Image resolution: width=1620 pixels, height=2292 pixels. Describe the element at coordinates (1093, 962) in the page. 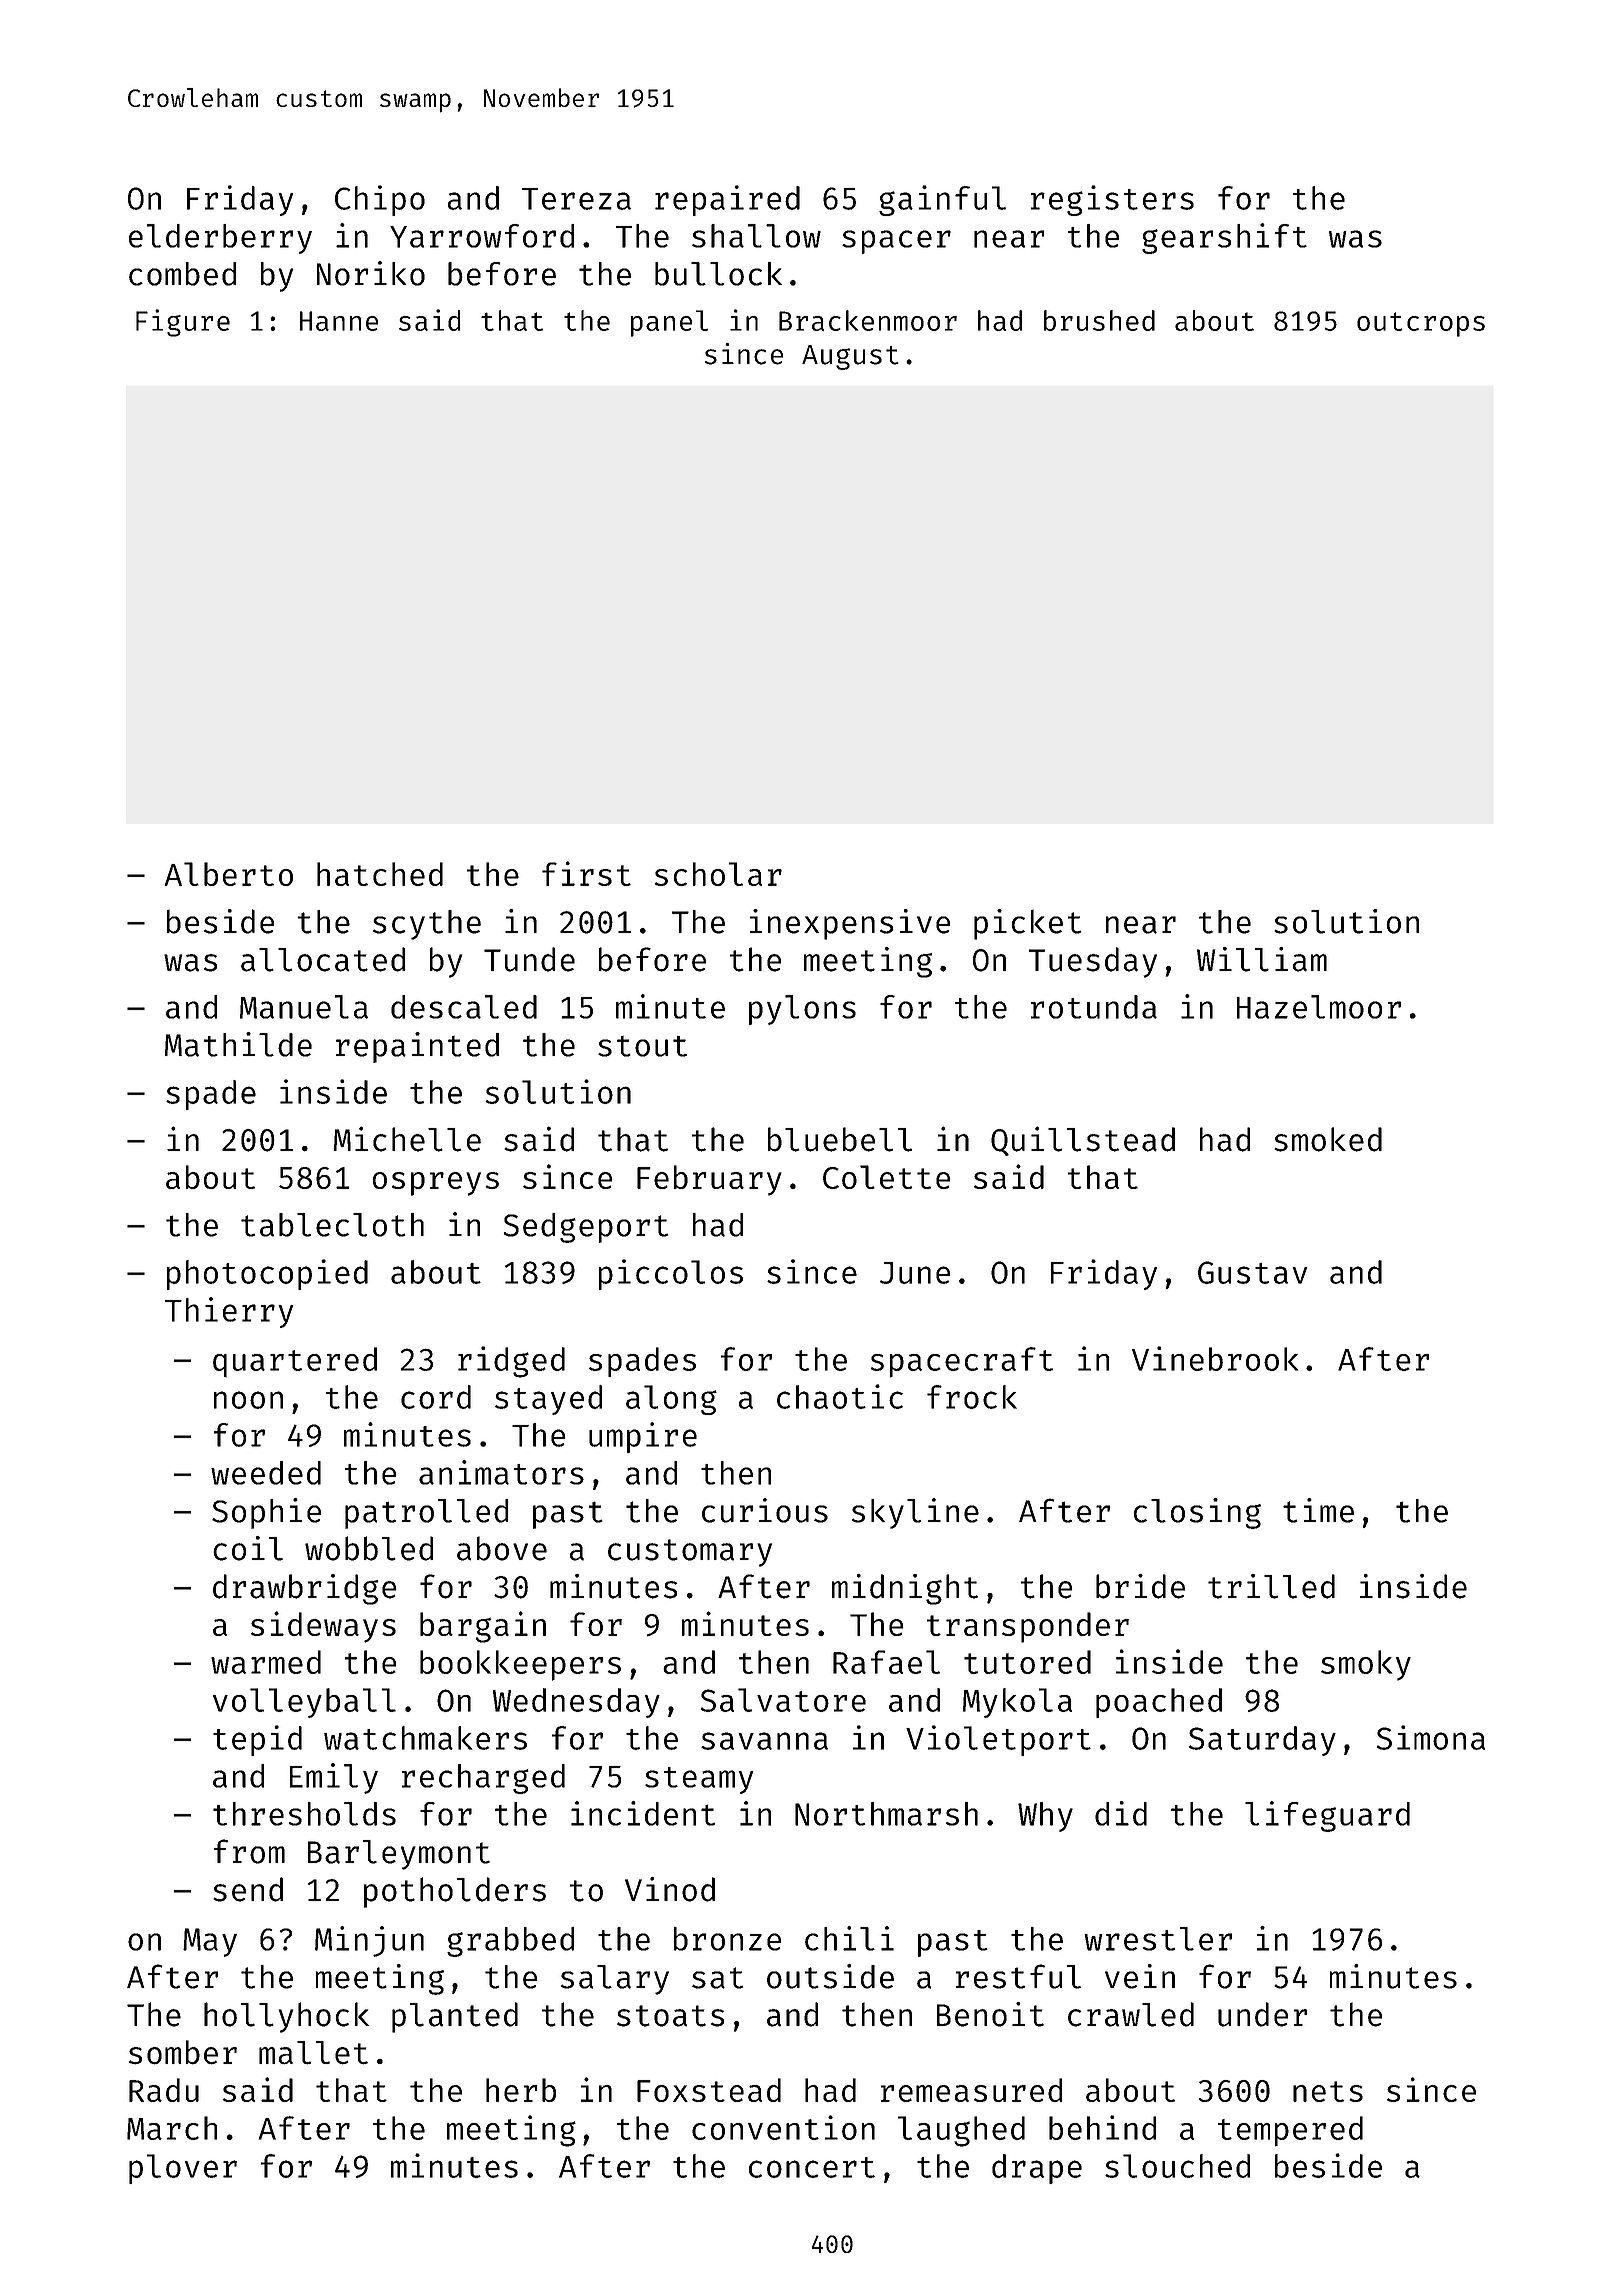

I see `Tuesday` at that location.
